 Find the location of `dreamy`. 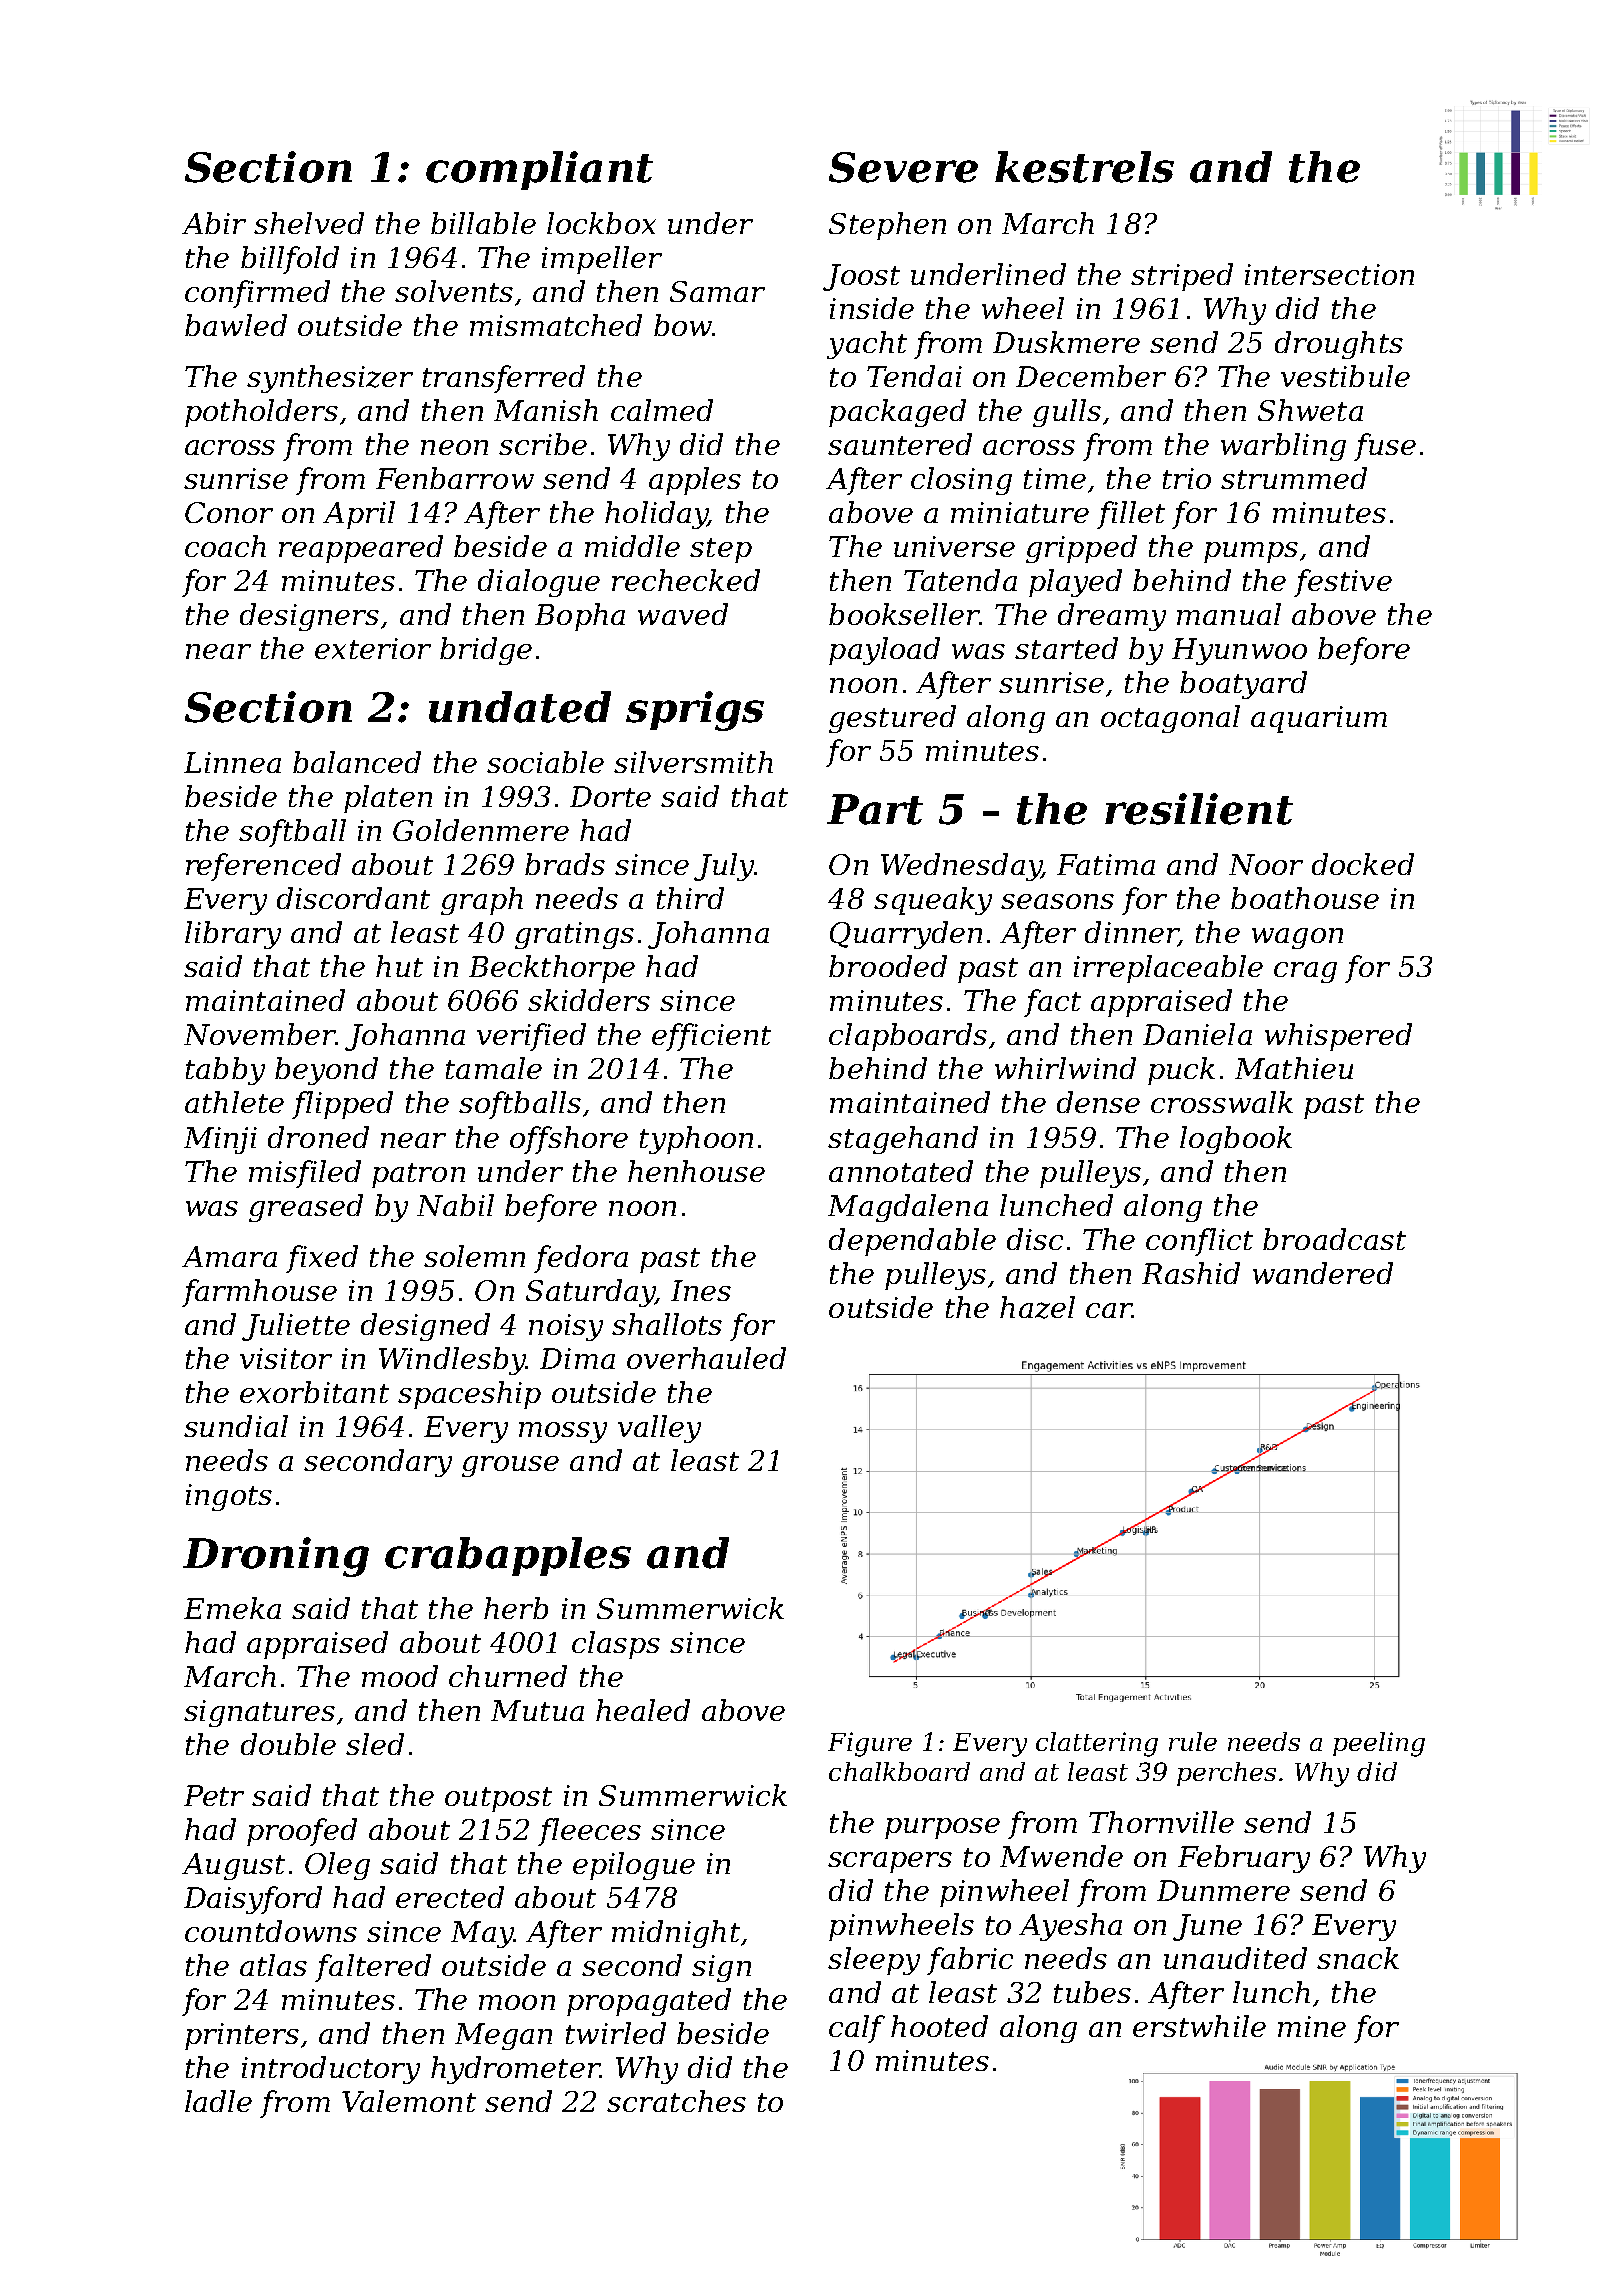

dreamy is located at coordinates (1112, 617).
